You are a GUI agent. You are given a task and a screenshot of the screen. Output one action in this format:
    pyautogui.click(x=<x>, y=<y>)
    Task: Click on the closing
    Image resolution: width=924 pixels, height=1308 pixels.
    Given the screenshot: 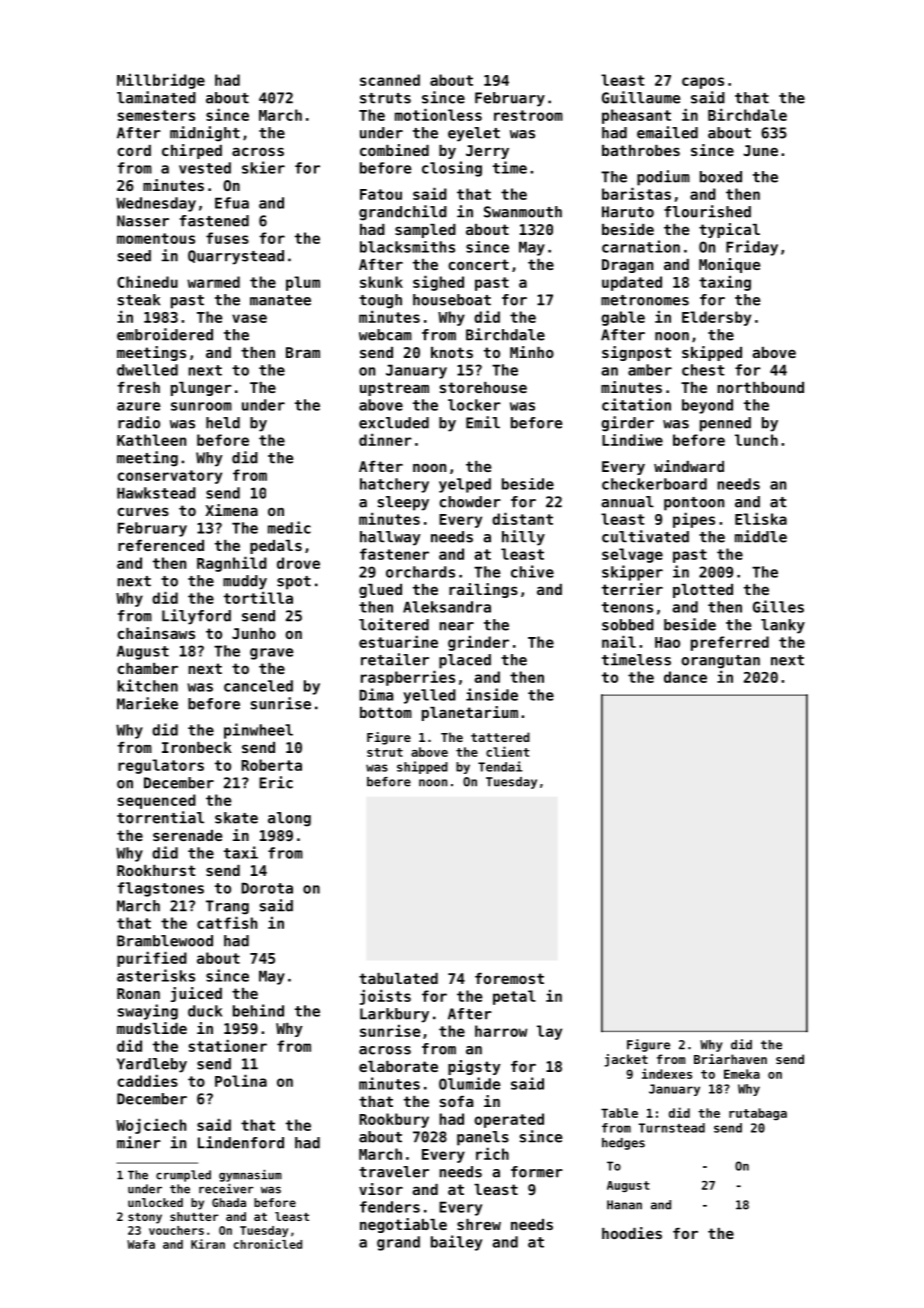 What is the action you would take?
    pyautogui.click(x=452, y=169)
